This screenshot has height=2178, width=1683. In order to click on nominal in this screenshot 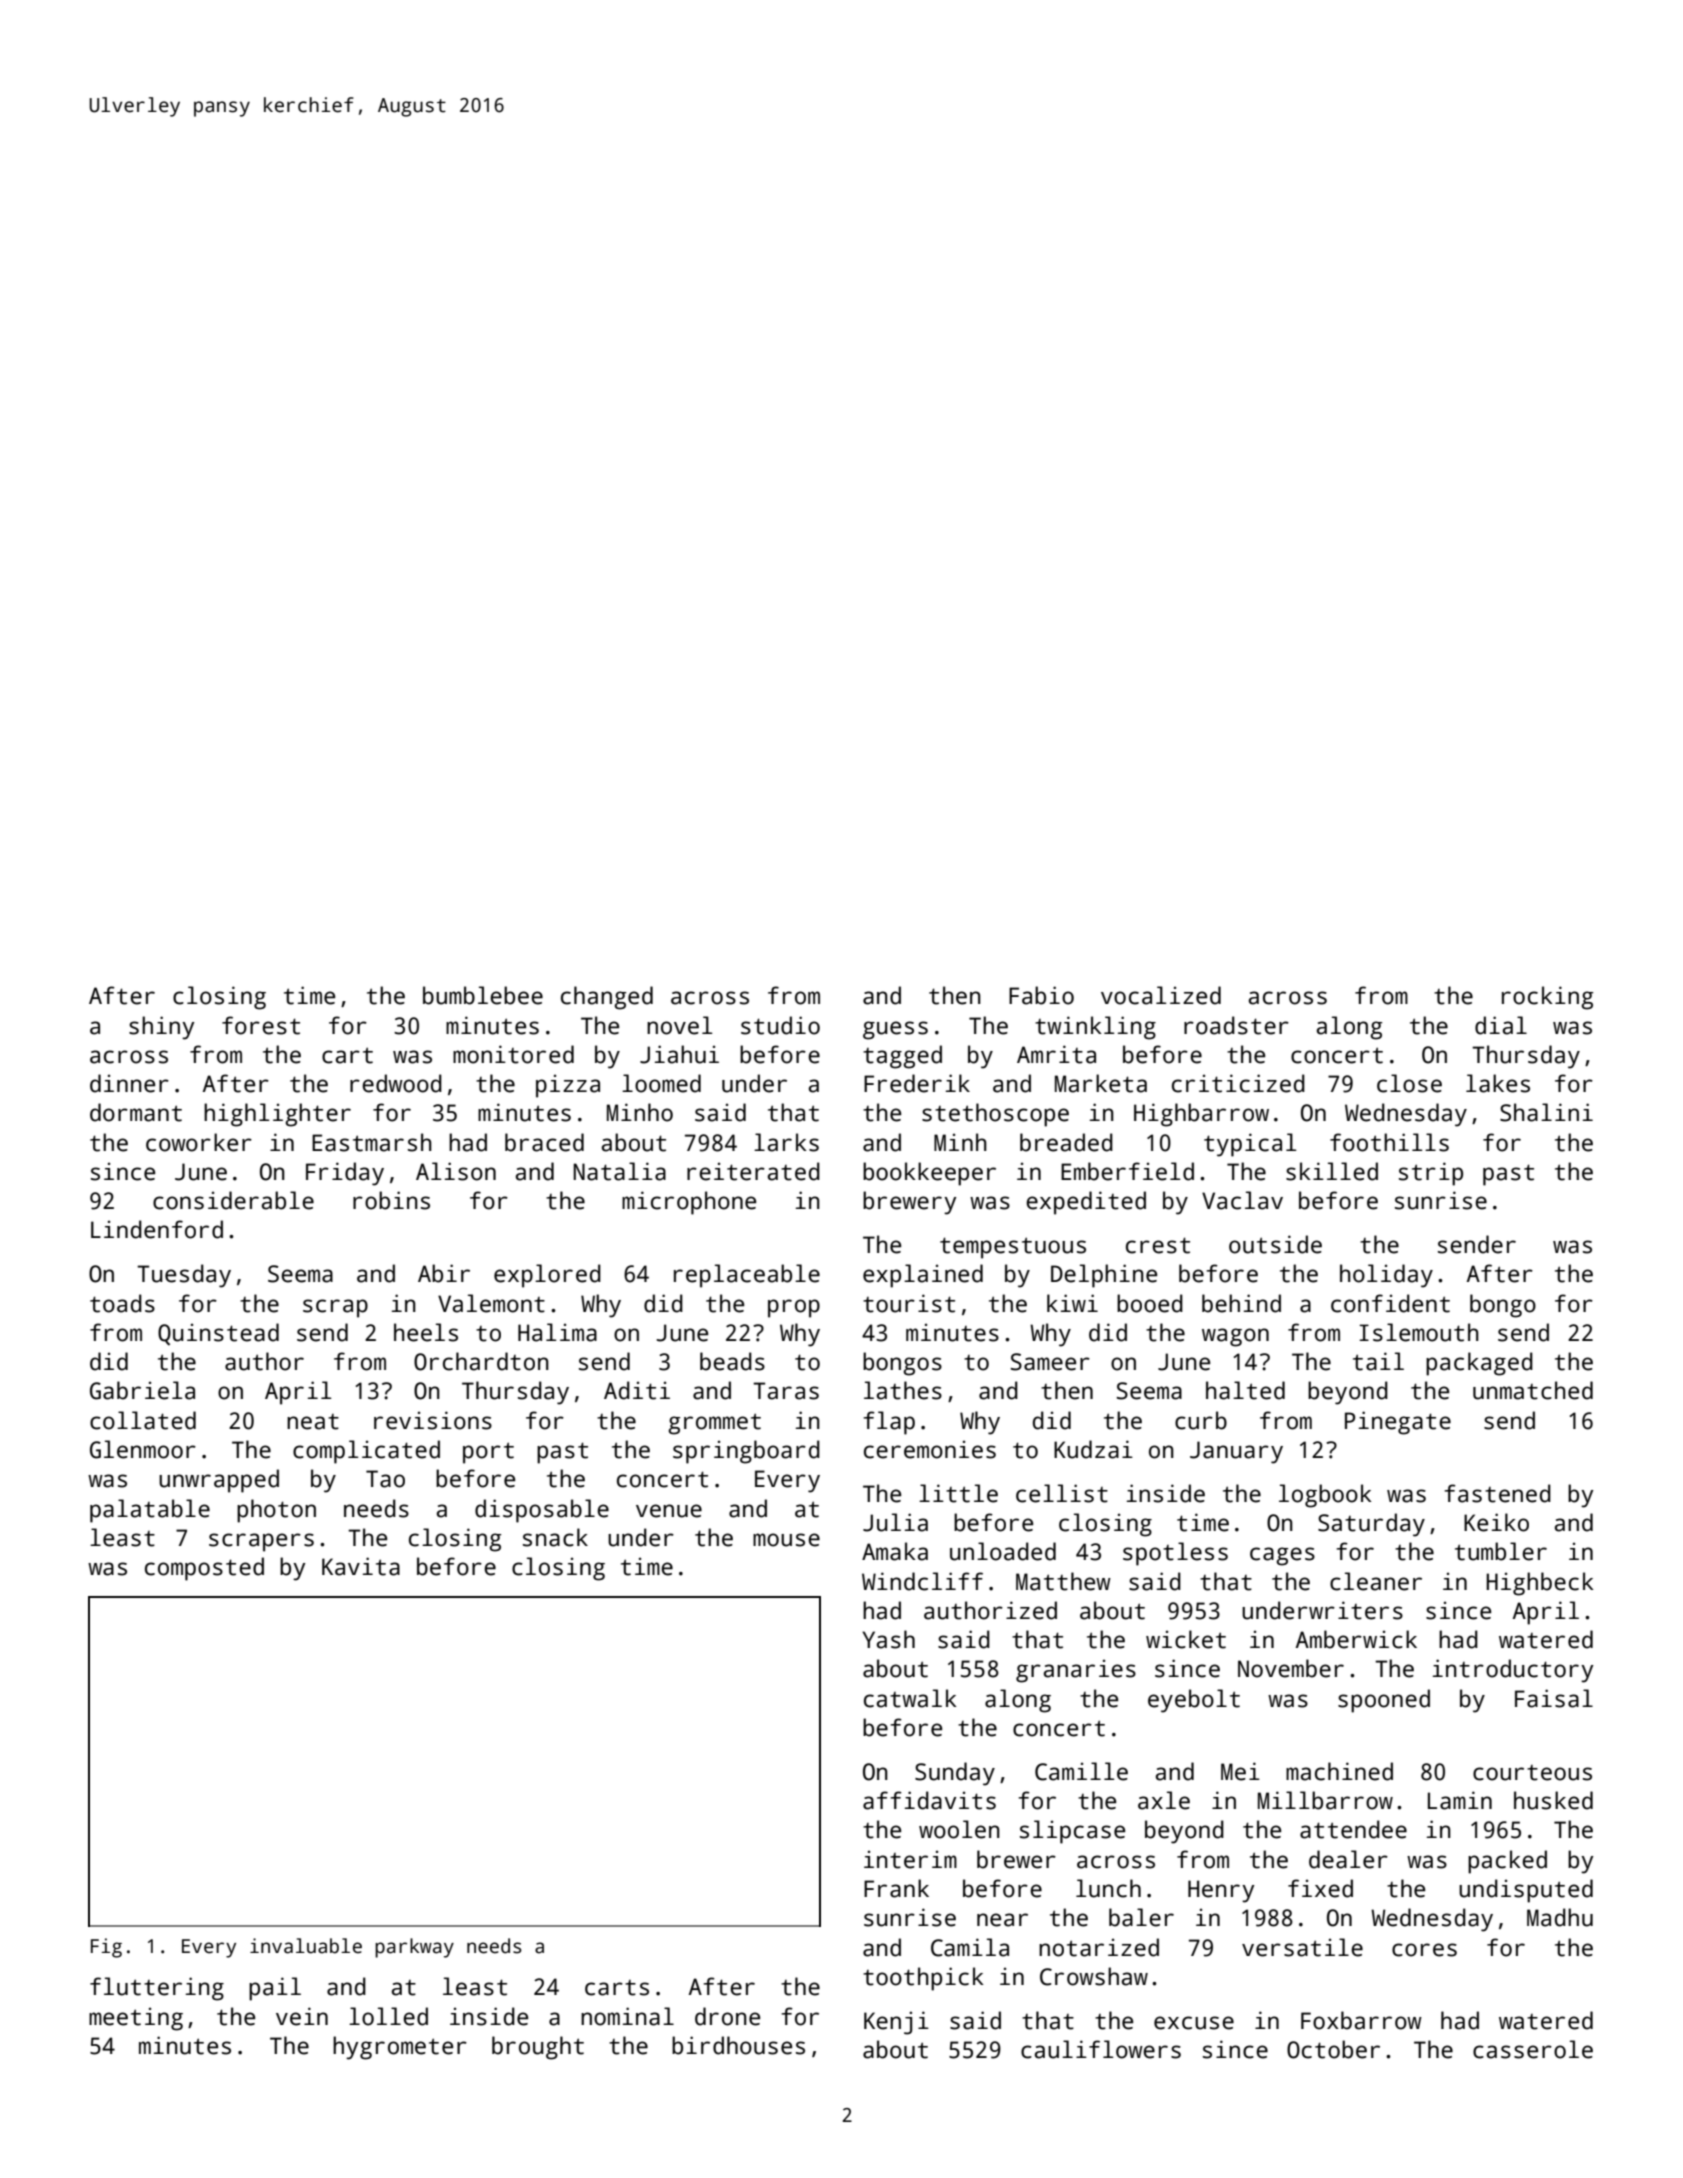, I will do `click(627, 2016)`.
